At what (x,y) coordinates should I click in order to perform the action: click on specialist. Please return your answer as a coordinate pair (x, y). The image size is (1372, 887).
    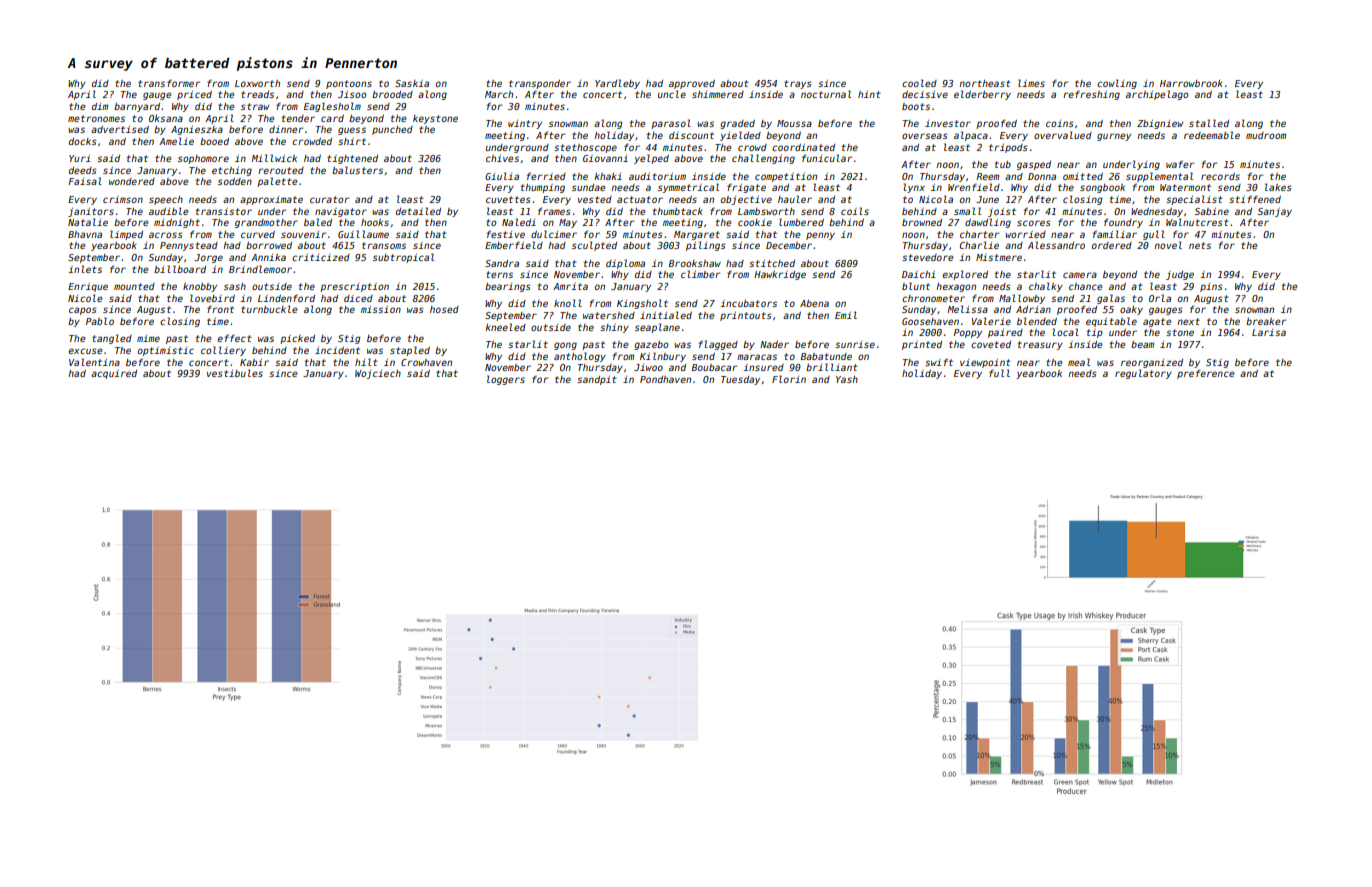
    Looking at the image, I should click on (1194, 200).
